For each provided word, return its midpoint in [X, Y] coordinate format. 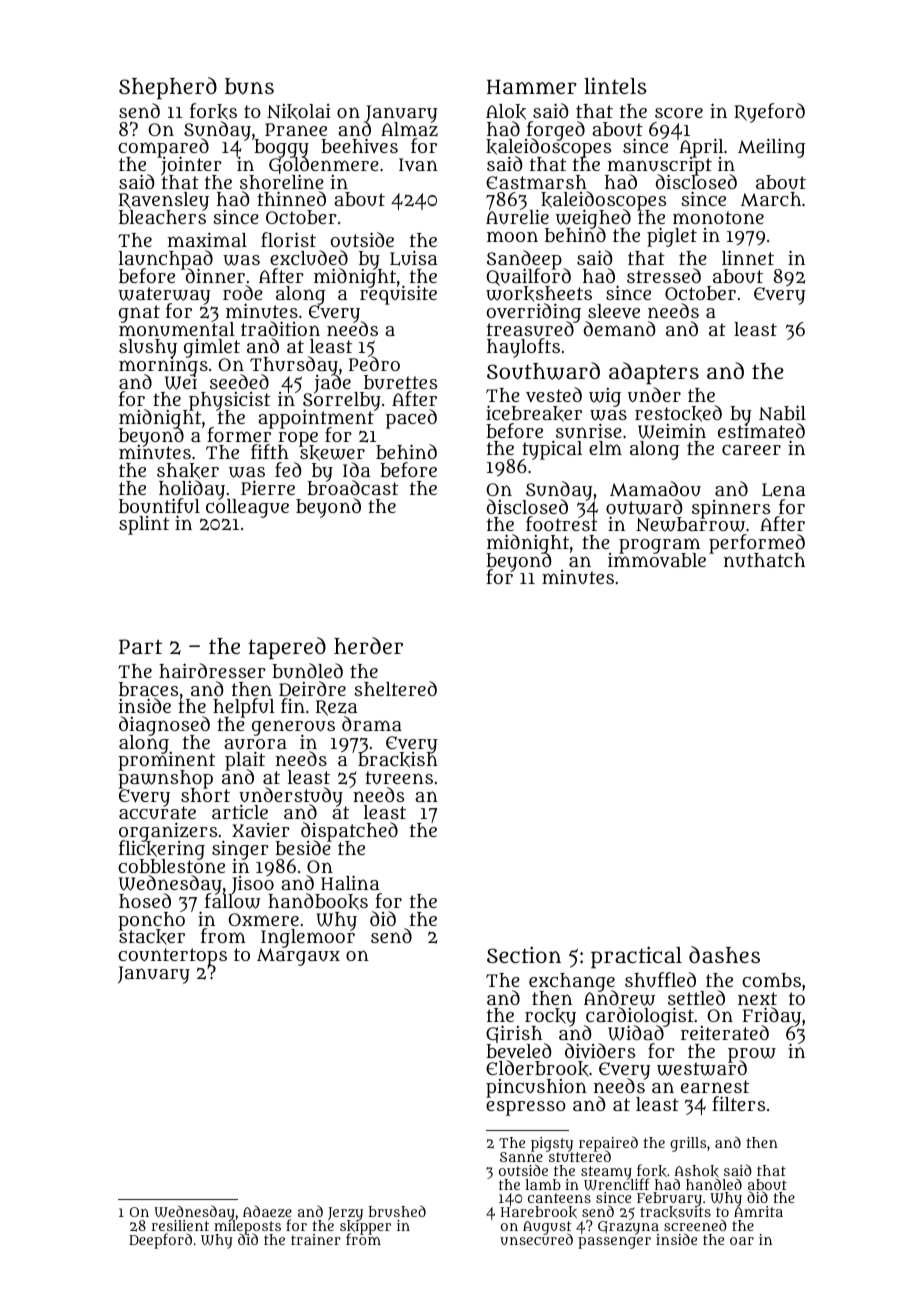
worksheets [539, 294]
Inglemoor [307, 939]
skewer [332, 453]
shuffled [660, 979]
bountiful [159, 505]
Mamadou [655, 489]
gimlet [212, 349]
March [771, 199]
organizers [168, 831]
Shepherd [168, 88]
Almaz [409, 130]
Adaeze [267, 1211]
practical [636, 957]
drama [372, 723]
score [679, 113]
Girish [515, 1034]
